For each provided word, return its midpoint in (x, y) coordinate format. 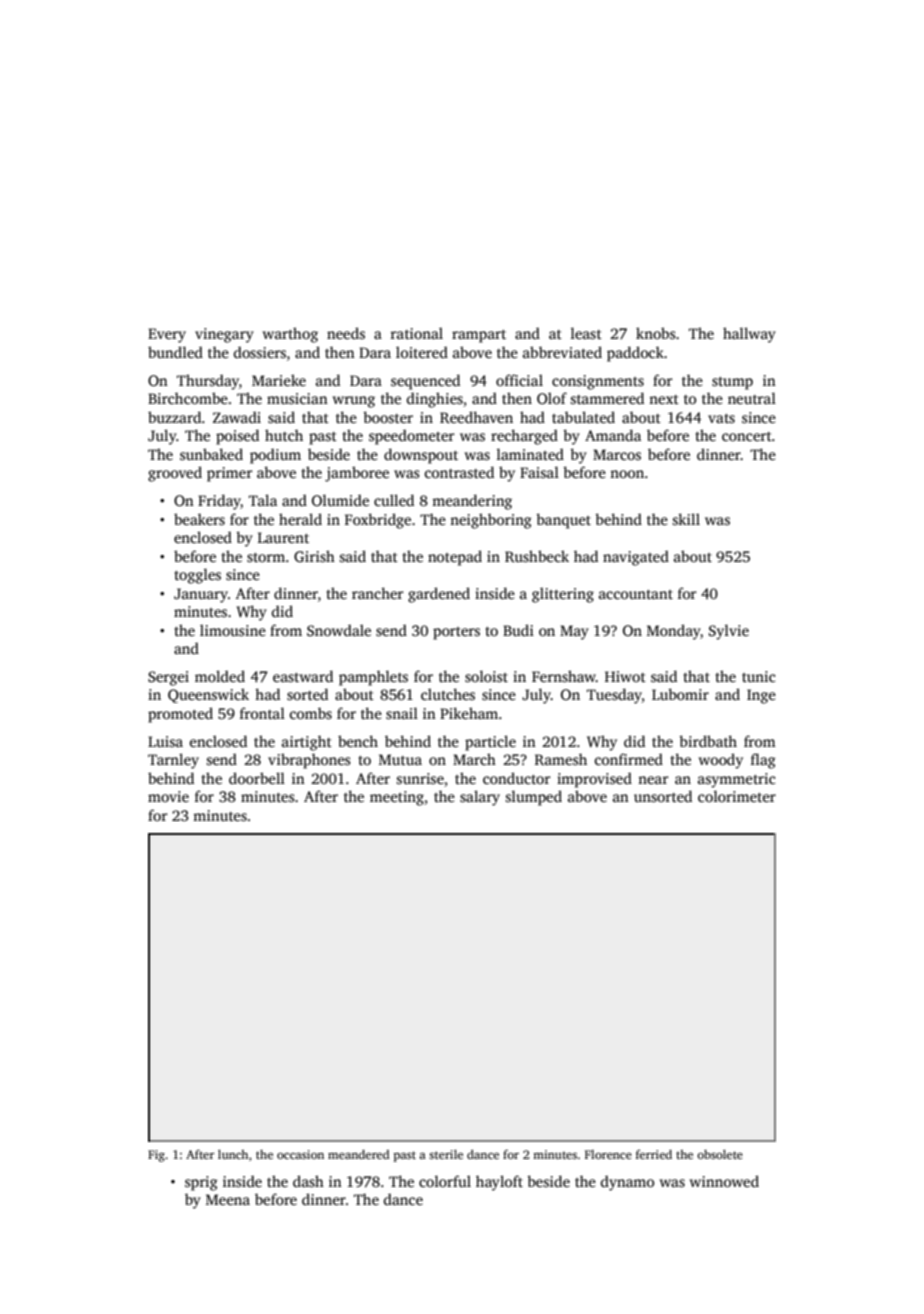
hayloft (499, 1183)
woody (721, 761)
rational (416, 333)
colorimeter (737, 796)
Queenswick (208, 695)
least (586, 333)
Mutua (400, 759)
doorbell (257, 778)
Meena (228, 1199)
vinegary (224, 335)
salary (480, 798)
